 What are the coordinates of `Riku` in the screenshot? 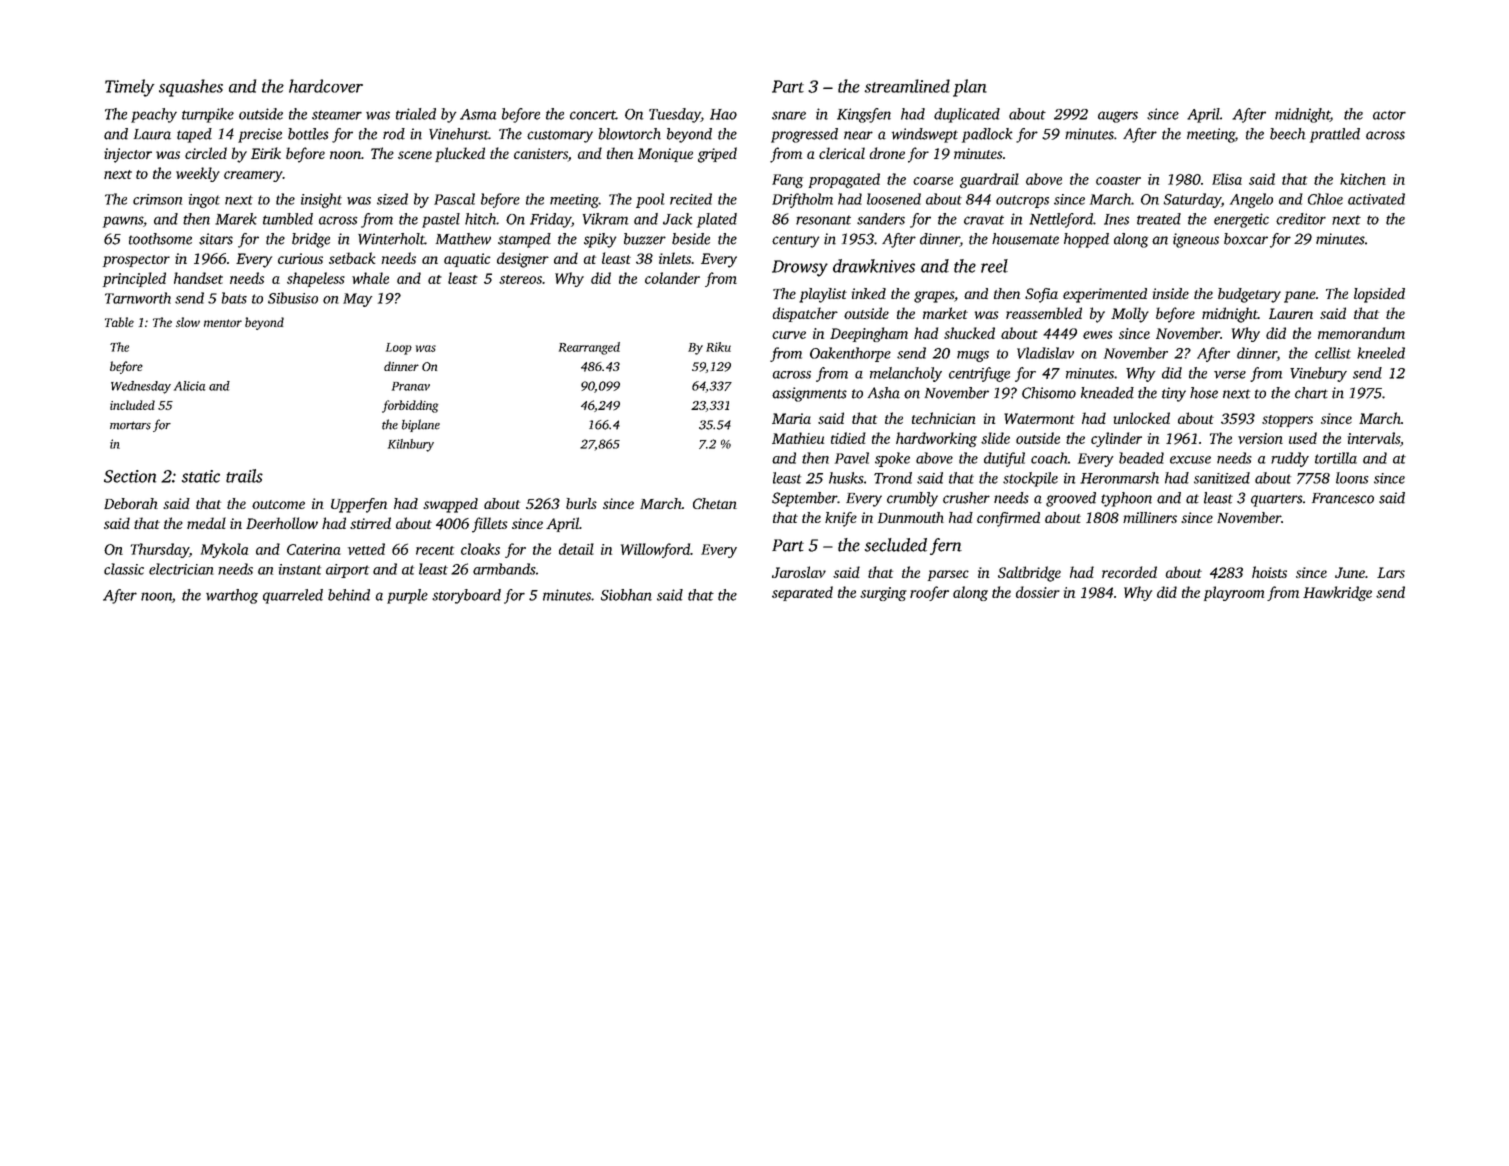 It's located at (718, 347).
